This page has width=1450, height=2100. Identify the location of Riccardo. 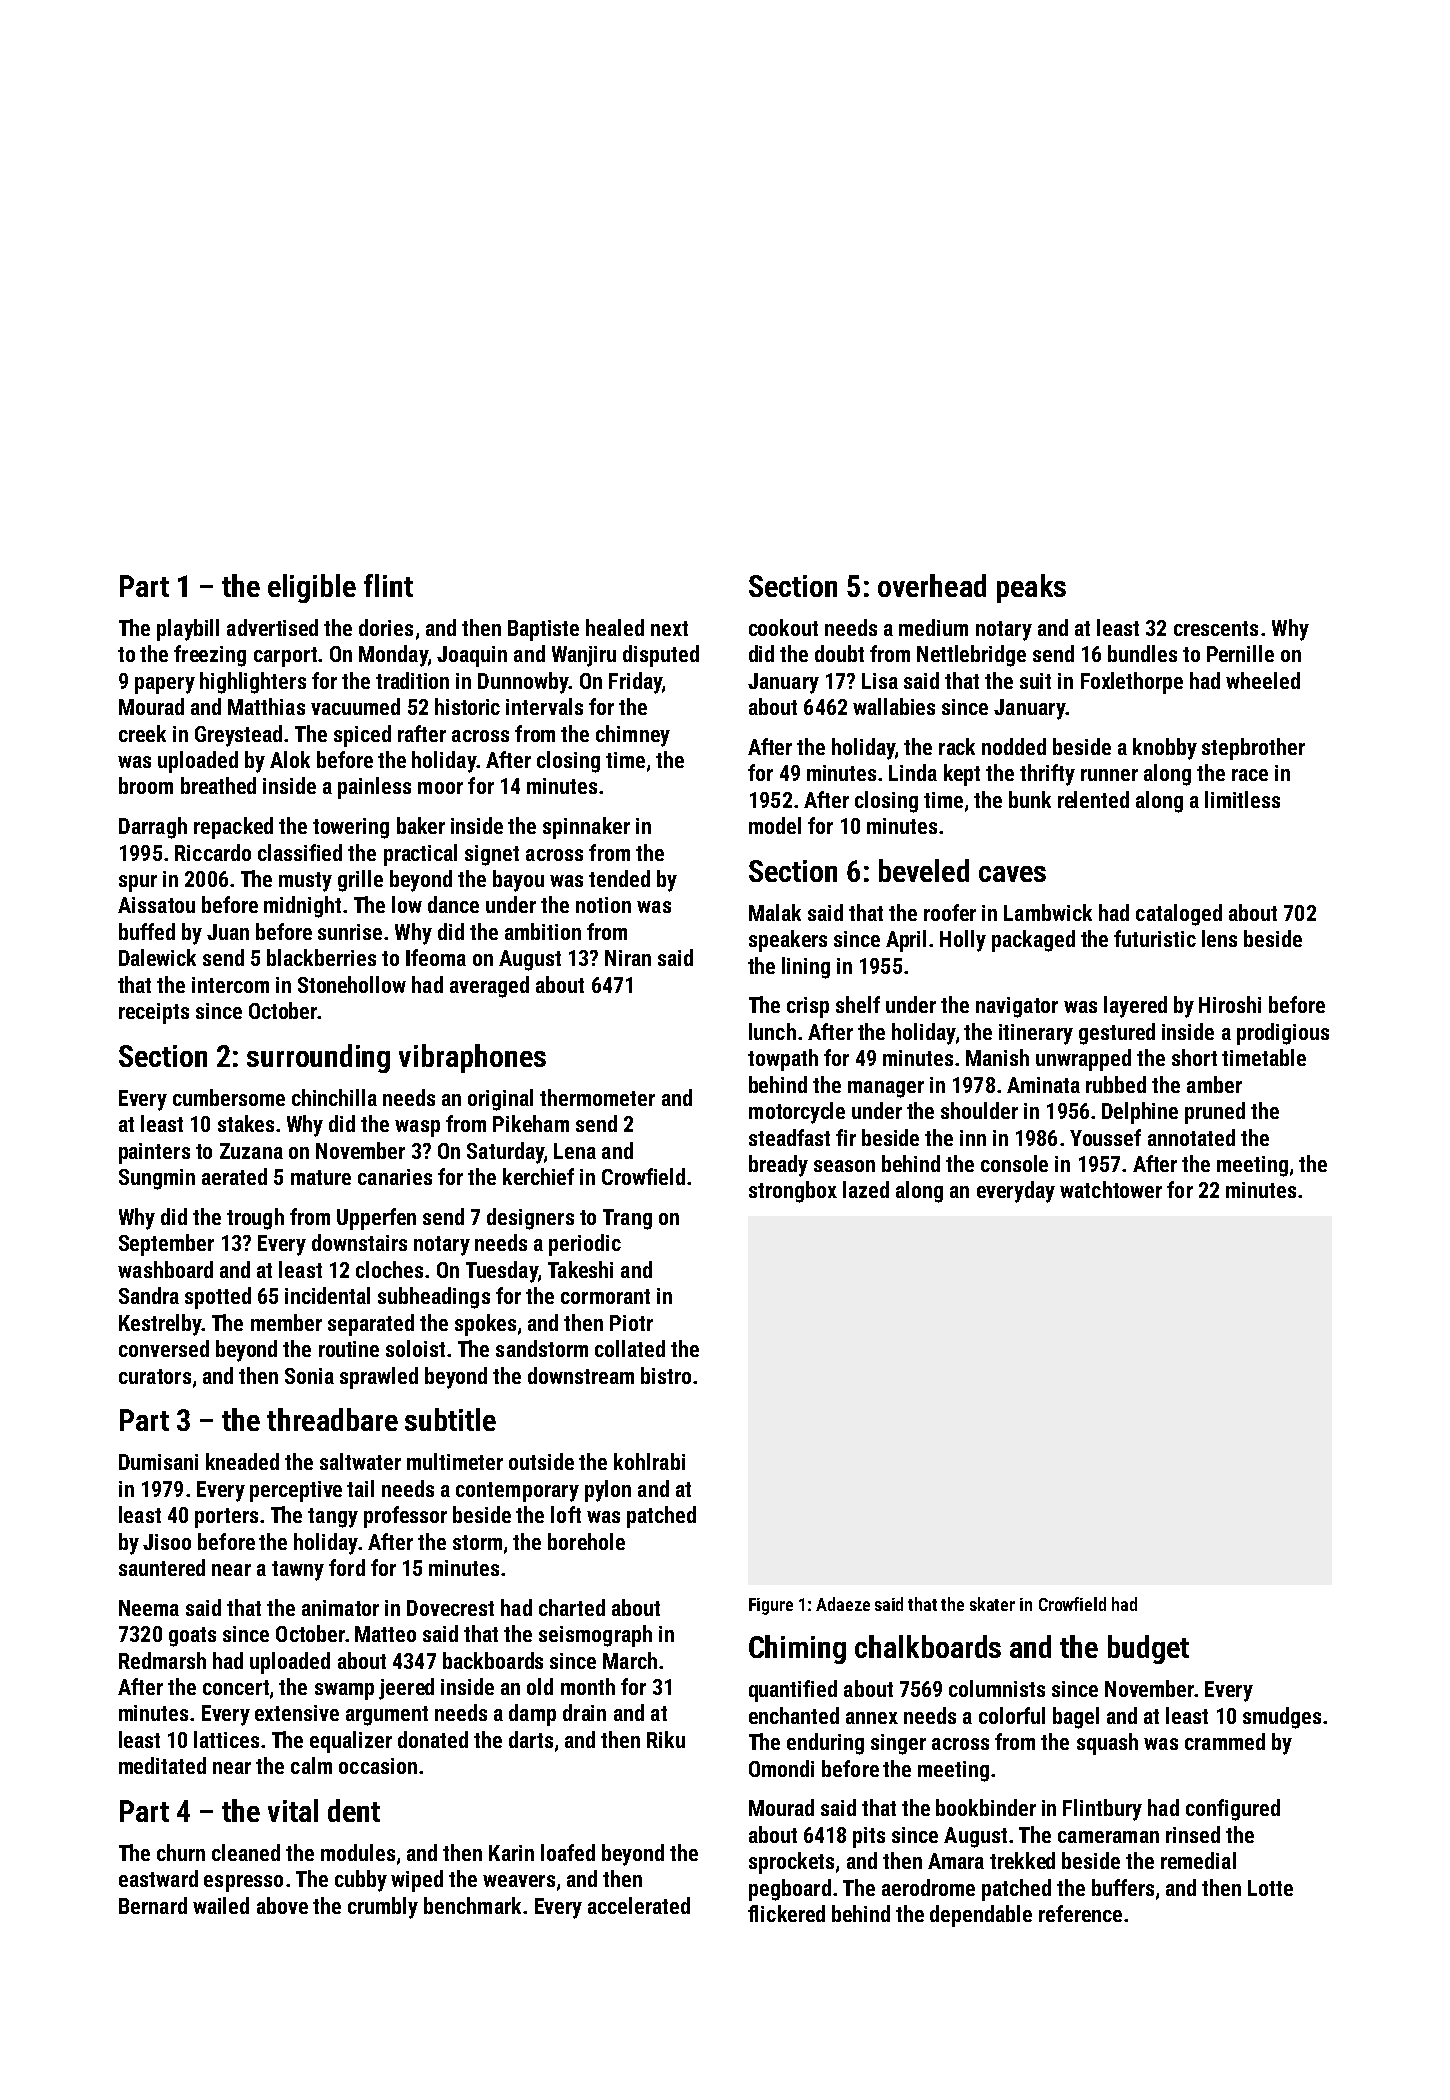
(213, 852).
